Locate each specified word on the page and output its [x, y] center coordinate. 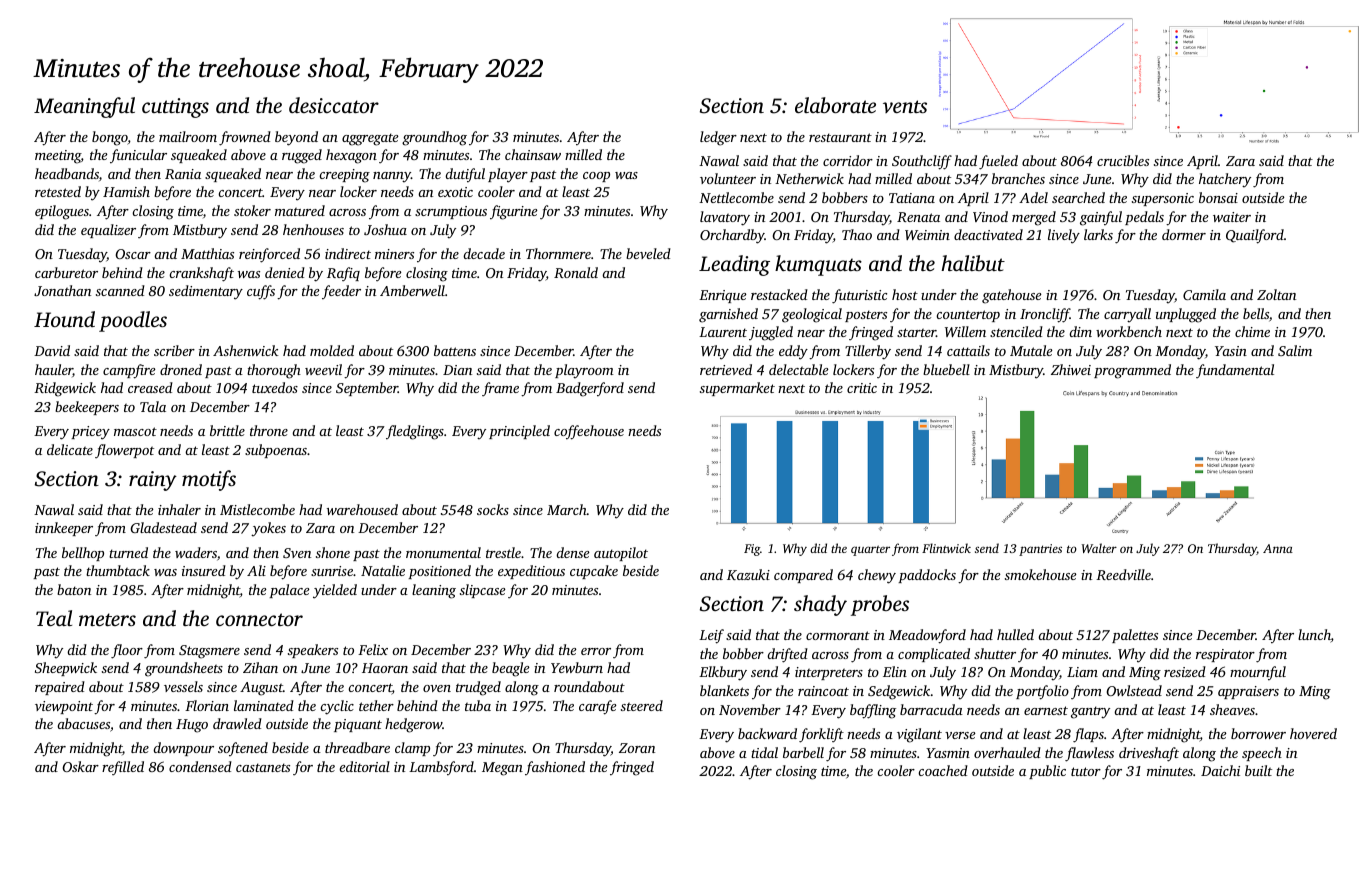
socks [493, 509]
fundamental [1235, 371]
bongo [110, 138]
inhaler [179, 509]
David [52, 350]
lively [1064, 236]
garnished [728, 315]
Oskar [80, 766]
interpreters [829, 673]
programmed [1132, 371]
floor [127, 651]
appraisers [1248, 692]
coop [596, 177]
